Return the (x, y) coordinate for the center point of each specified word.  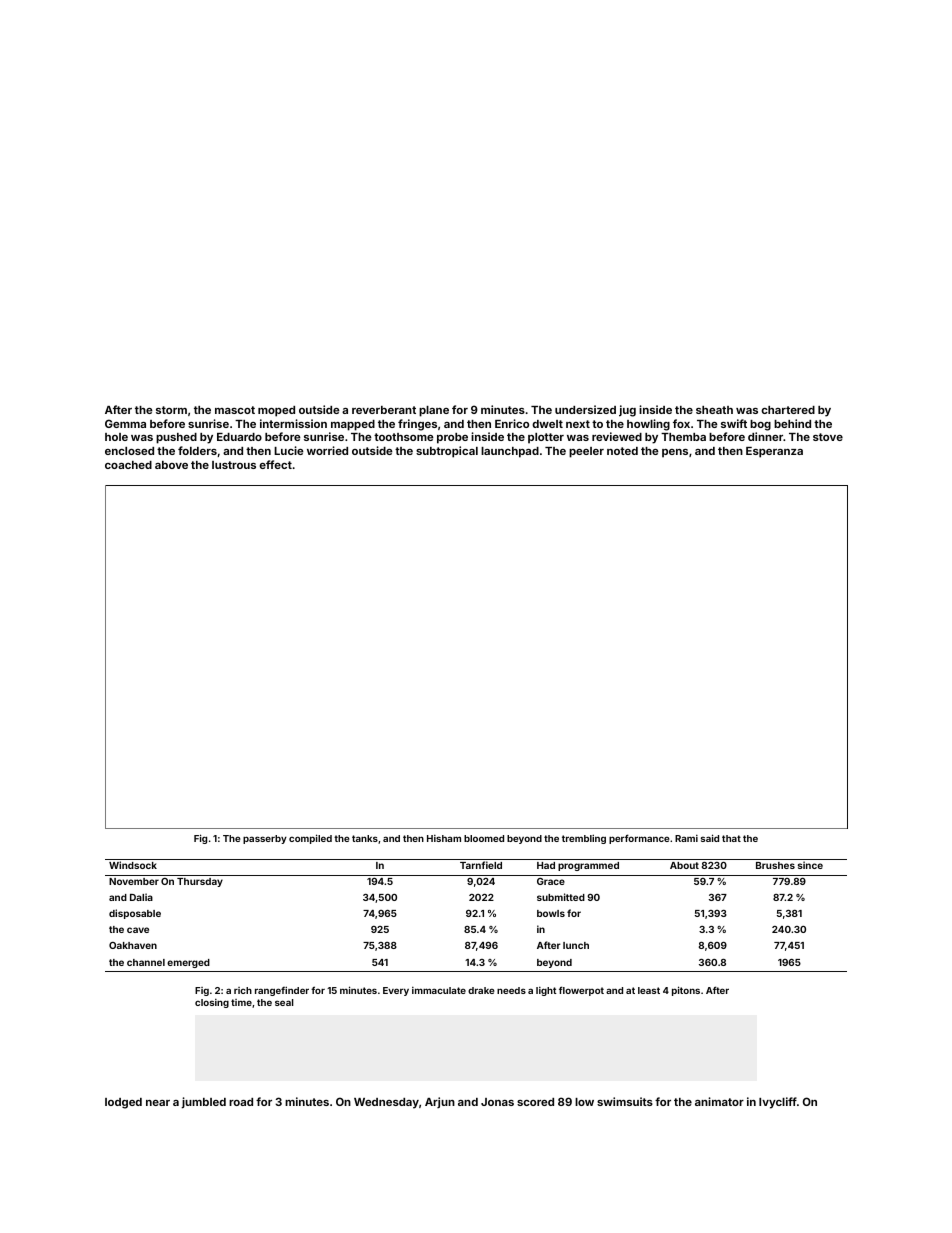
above (171, 465)
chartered (788, 410)
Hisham (444, 838)
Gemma (125, 423)
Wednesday (386, 1103)
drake (481, 990)
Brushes (775, 865)
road (241, 1102)
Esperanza (774, 452)
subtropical (447, 452)
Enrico (512, 423)
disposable (135, 914)
